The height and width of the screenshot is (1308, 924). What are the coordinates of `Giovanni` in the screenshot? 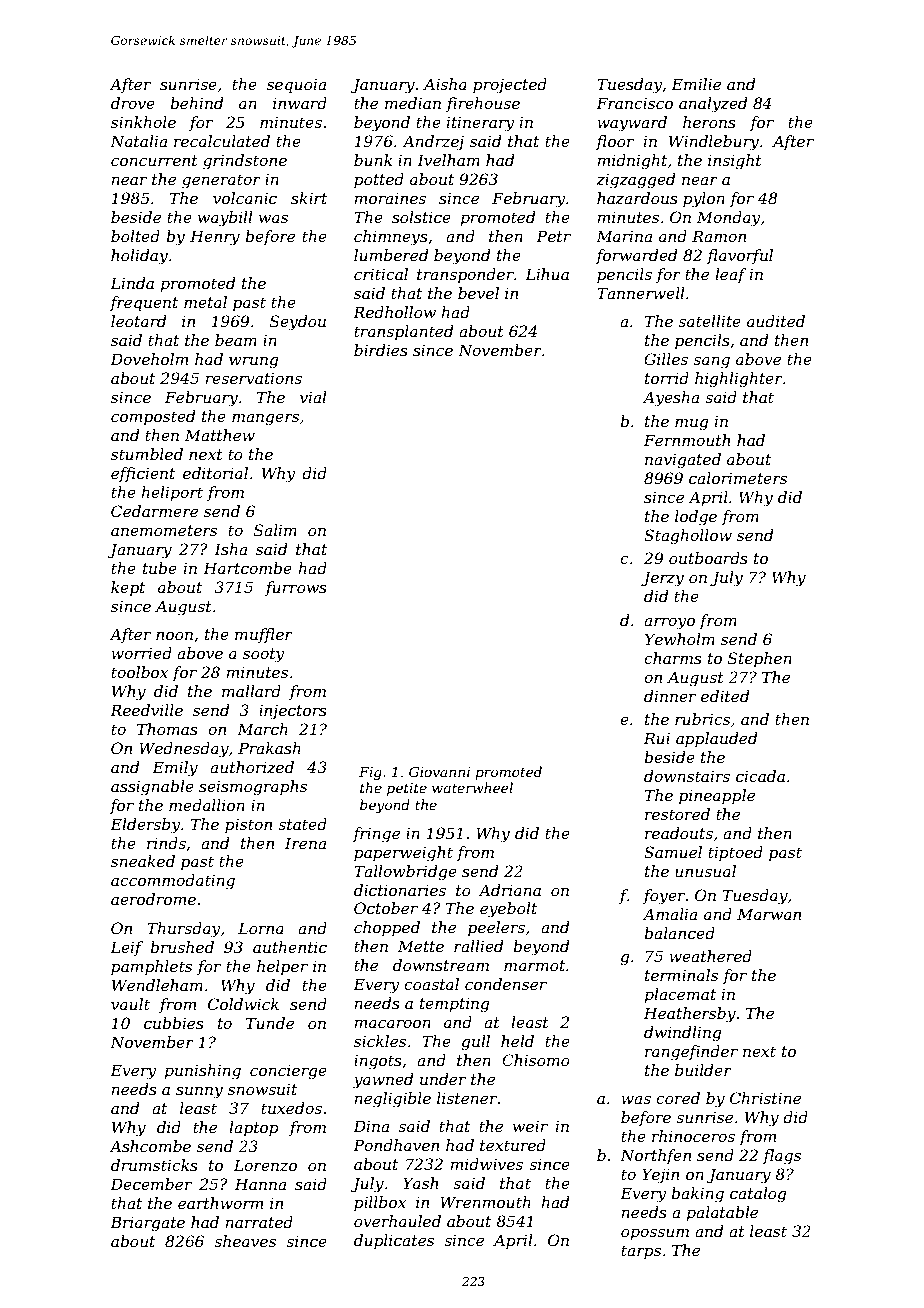 It's located at (439, 771).
